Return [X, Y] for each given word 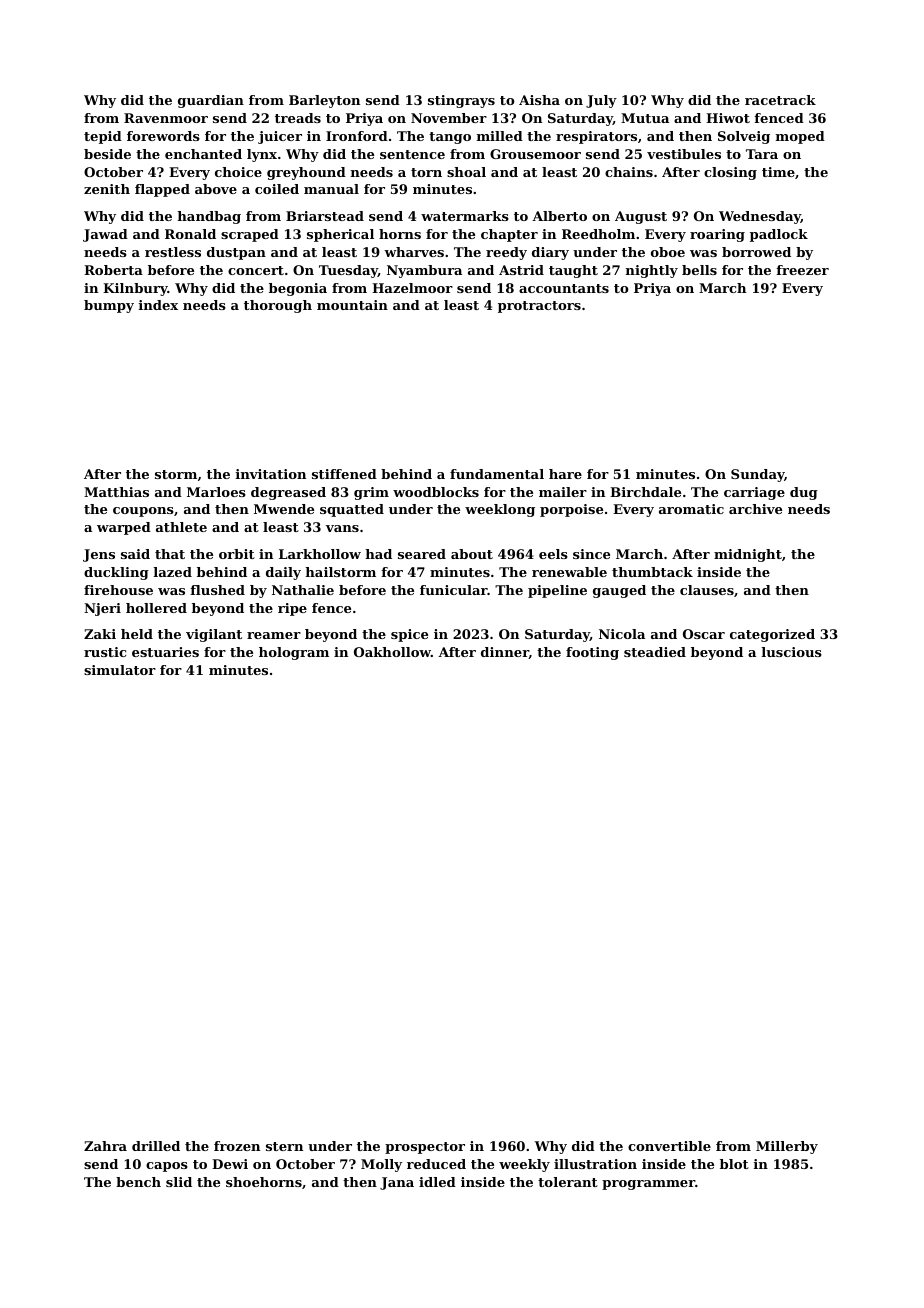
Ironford [357, 136]
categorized [772, 635]
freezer [802, 270]
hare [565, 474]
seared [422, 554]
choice [238, 172]
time [778, 172]
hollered [156, 608]
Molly [381, 1165]
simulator [120, 670]
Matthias [116, 492]
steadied [655, 652]
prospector [425, 1148]
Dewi [230, 1164]
